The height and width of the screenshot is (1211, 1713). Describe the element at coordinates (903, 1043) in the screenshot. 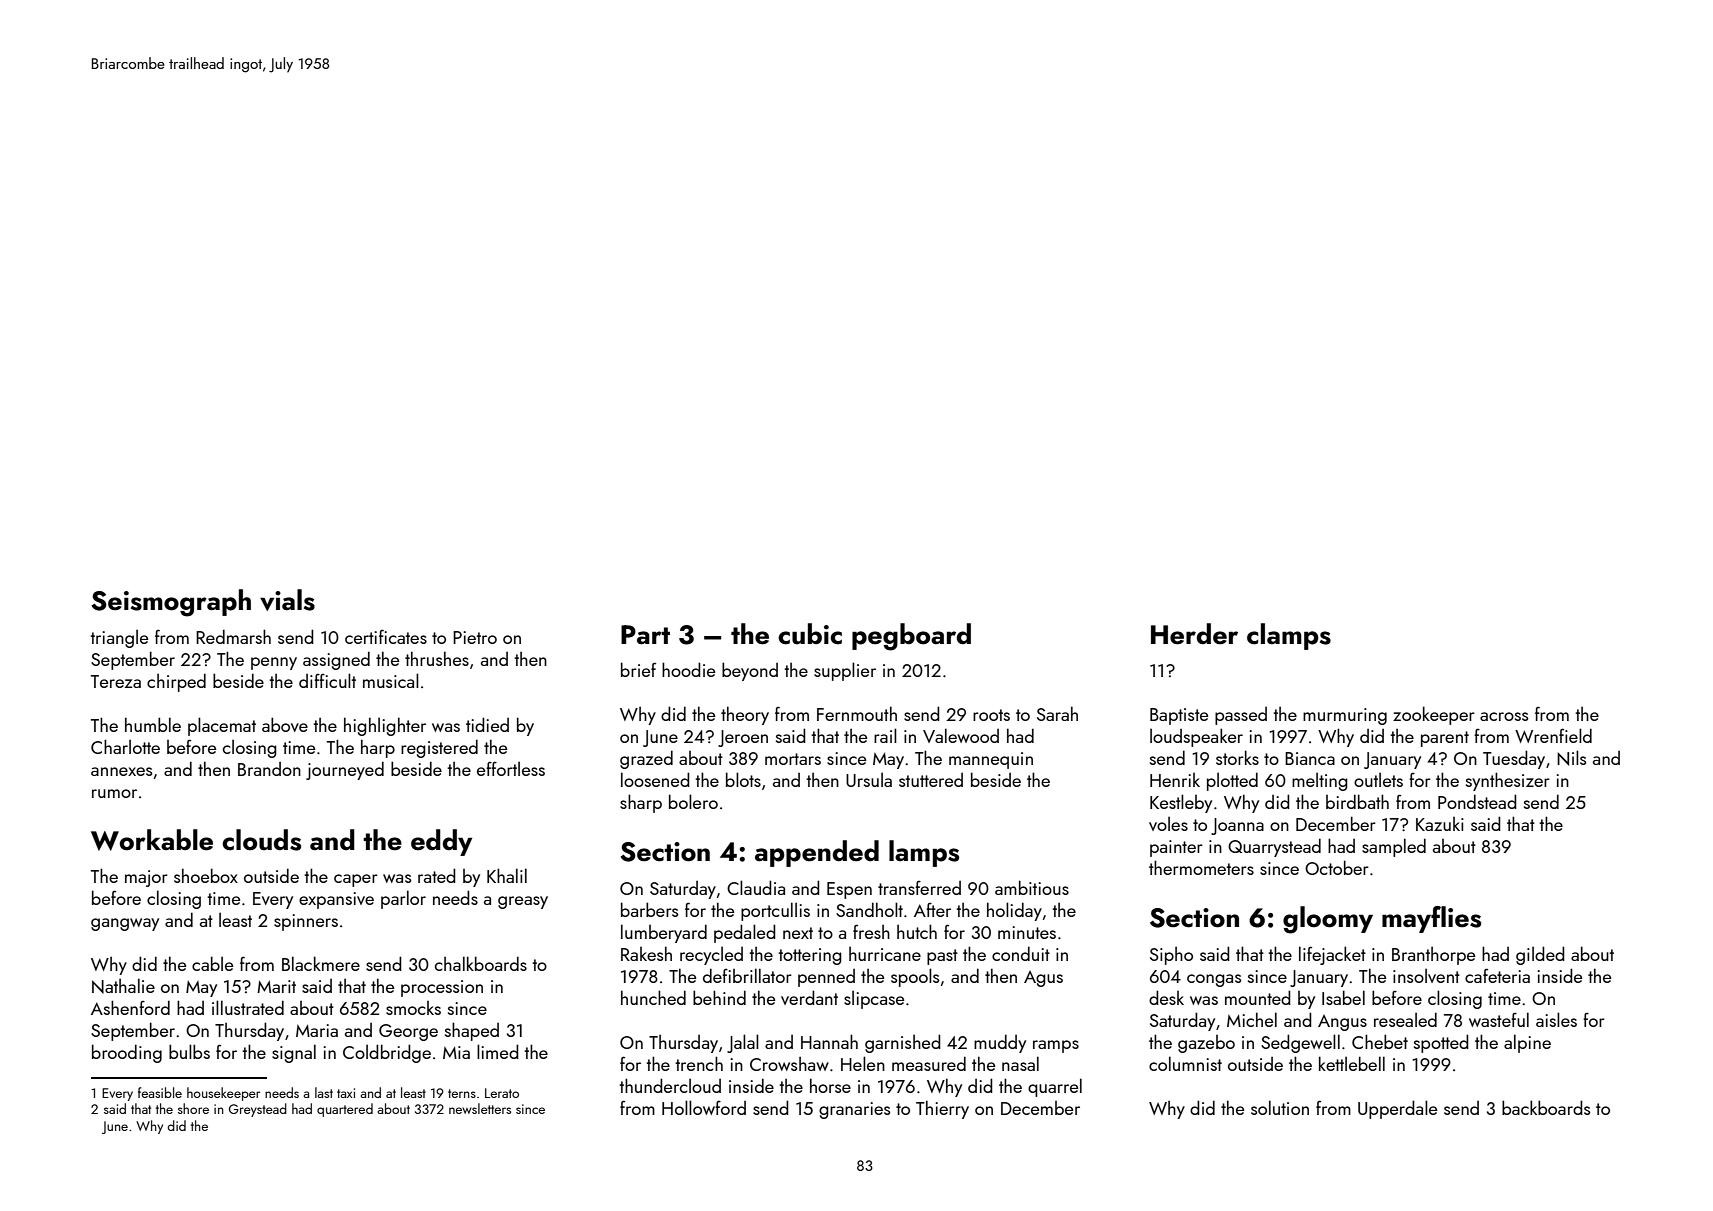

I see `garnished` at that location.
